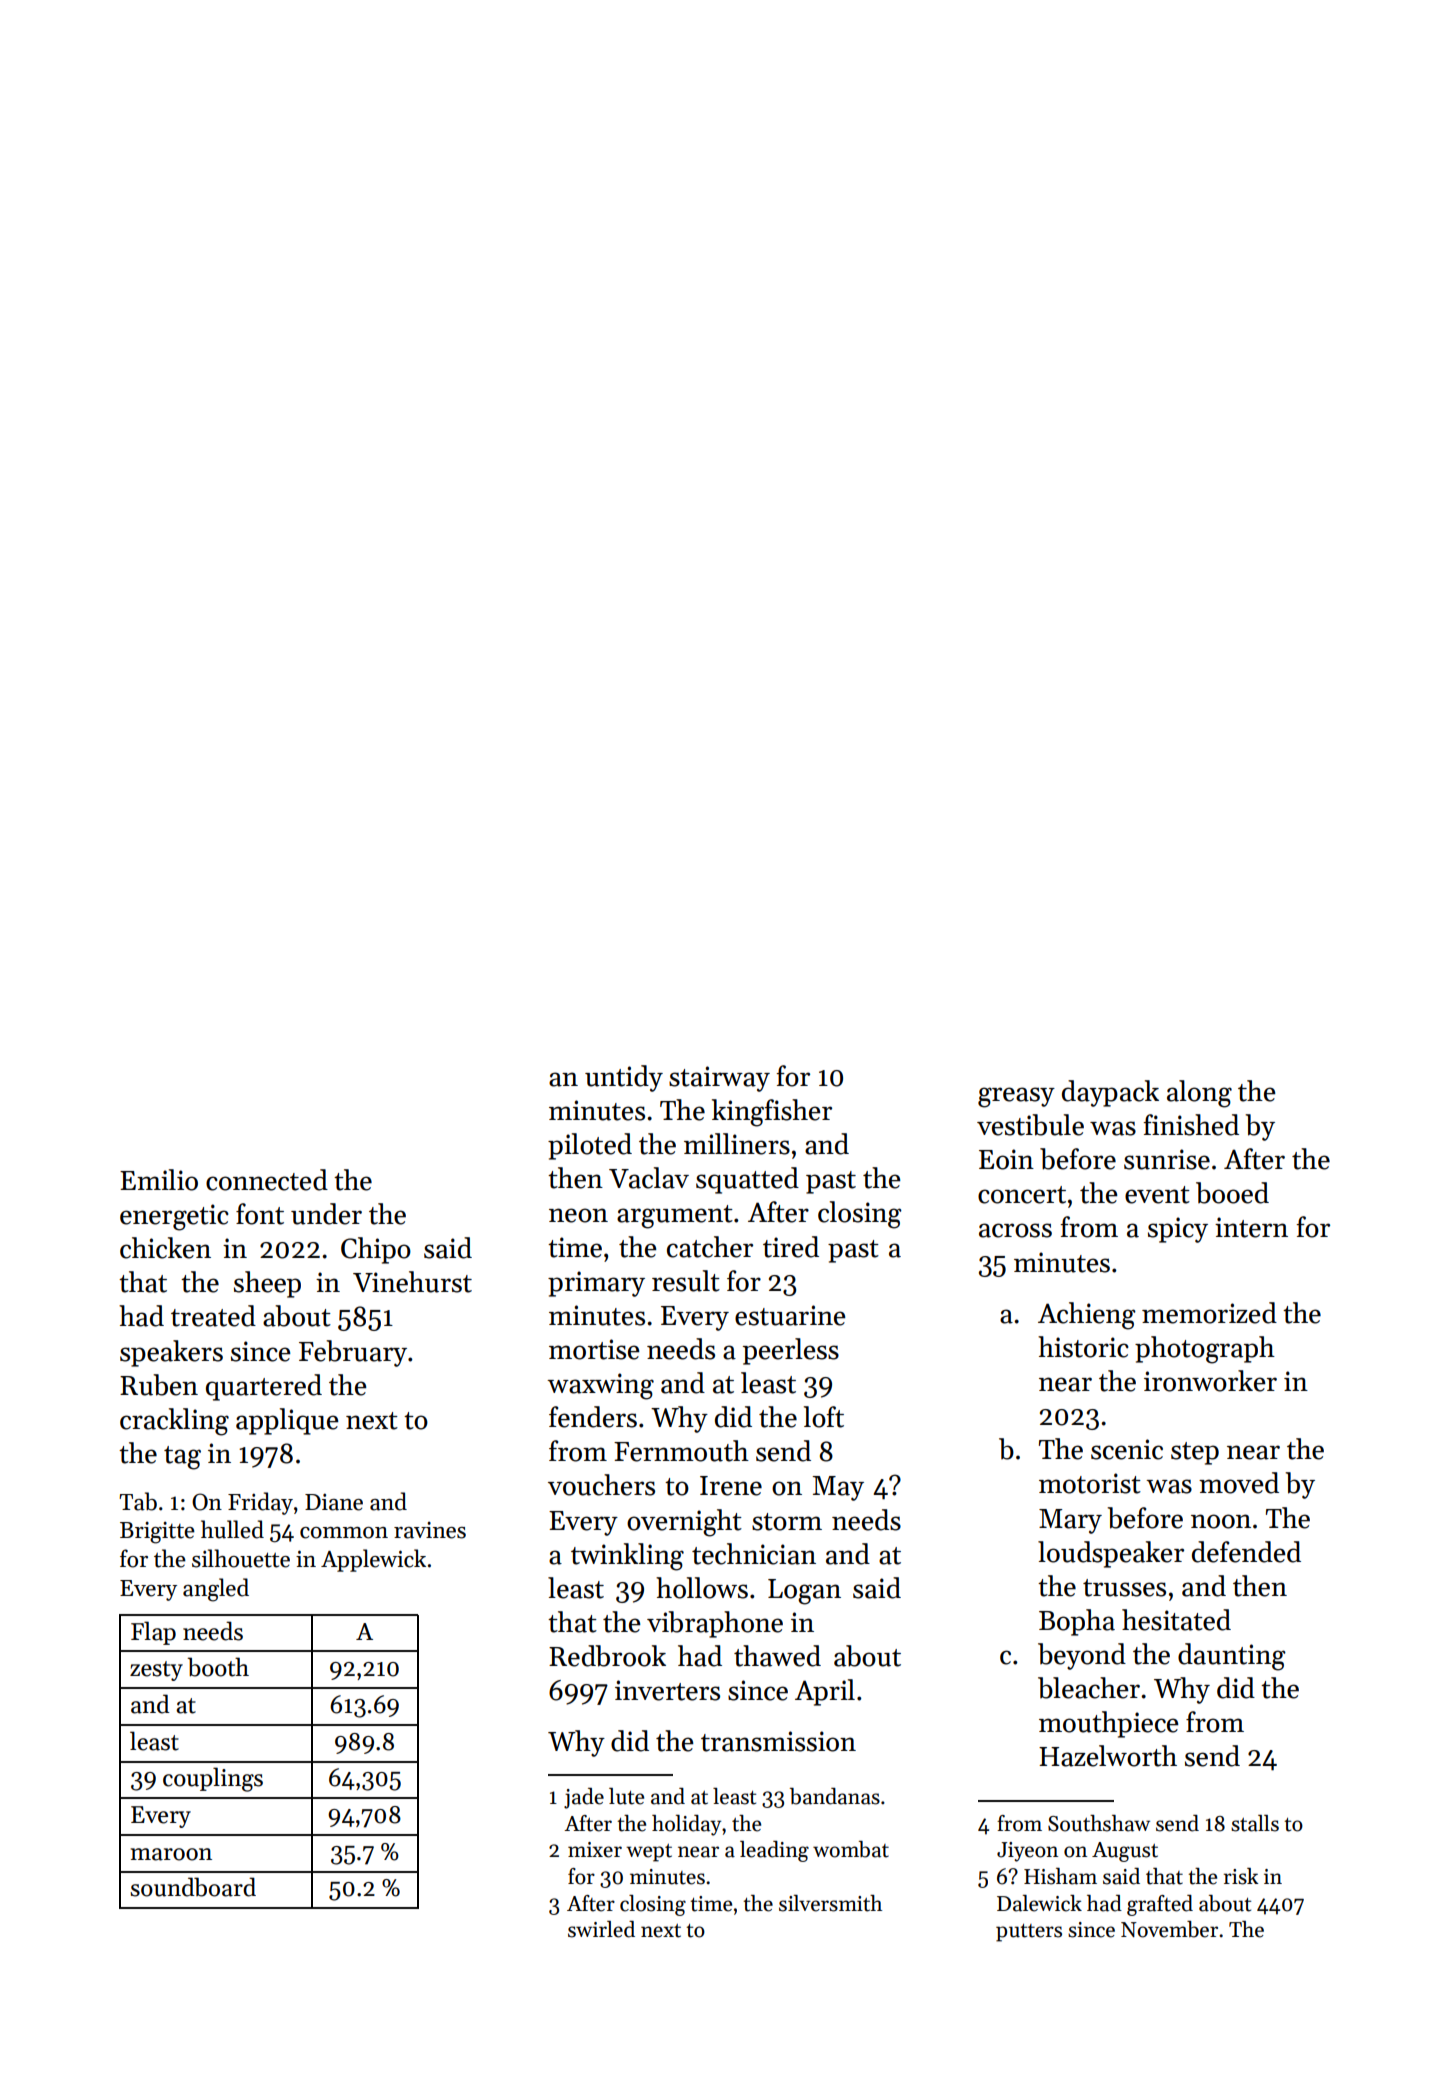  What do you see at coordinates (1089, 1688) in the document?
I see `bleacher` at bounding box center [1089, 1688].
